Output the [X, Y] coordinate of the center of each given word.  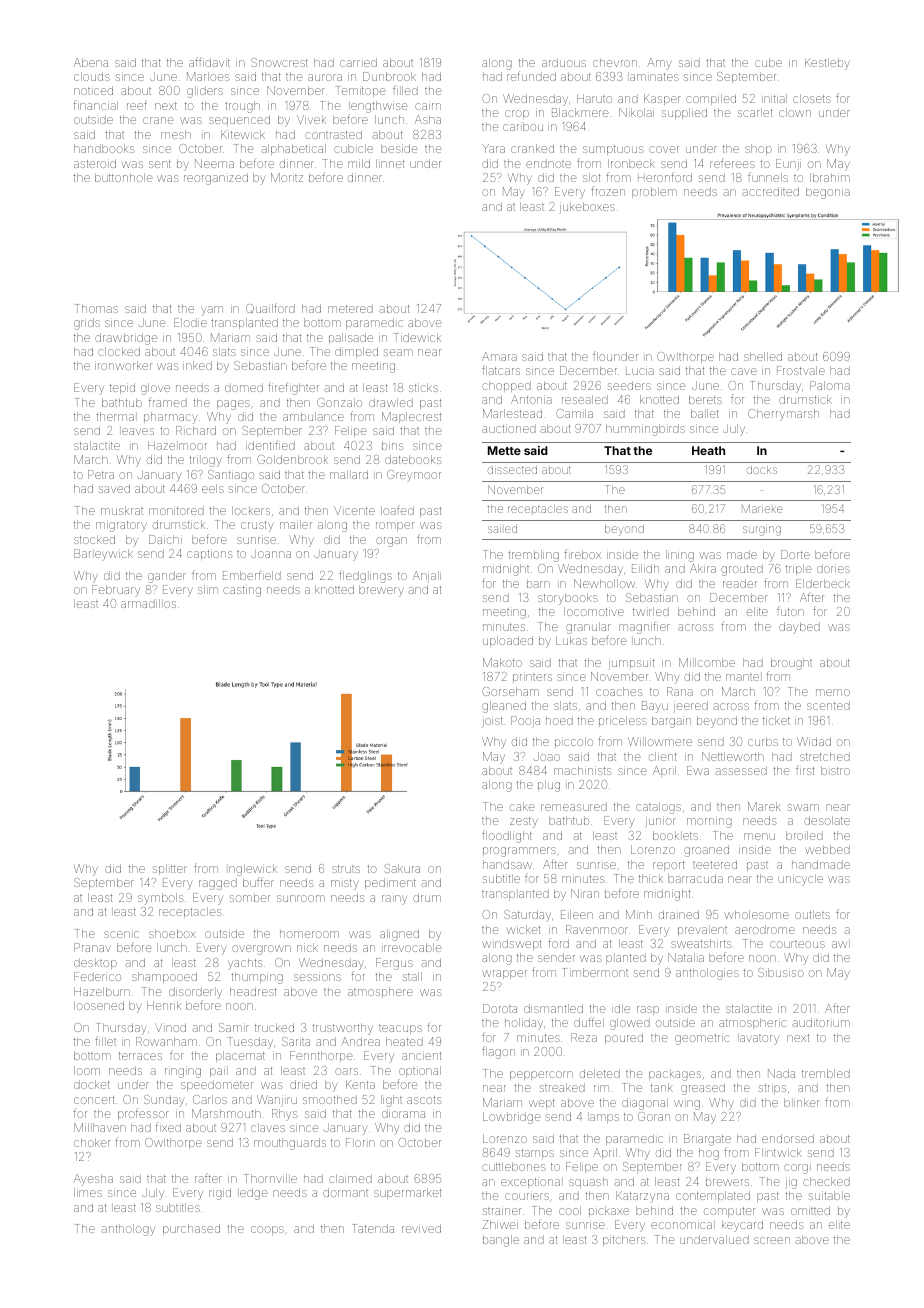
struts [346, 869]
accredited [770, 191]
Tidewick [418, 337]
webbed [827, 849]
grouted [742, 570]
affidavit [209, 62]
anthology [128, 1230]
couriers [527, 1196]
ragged [218, 884]
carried [358, 62]
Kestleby [827, 64]
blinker [802, 1102]
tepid [122, 388]
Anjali [427, 576]
